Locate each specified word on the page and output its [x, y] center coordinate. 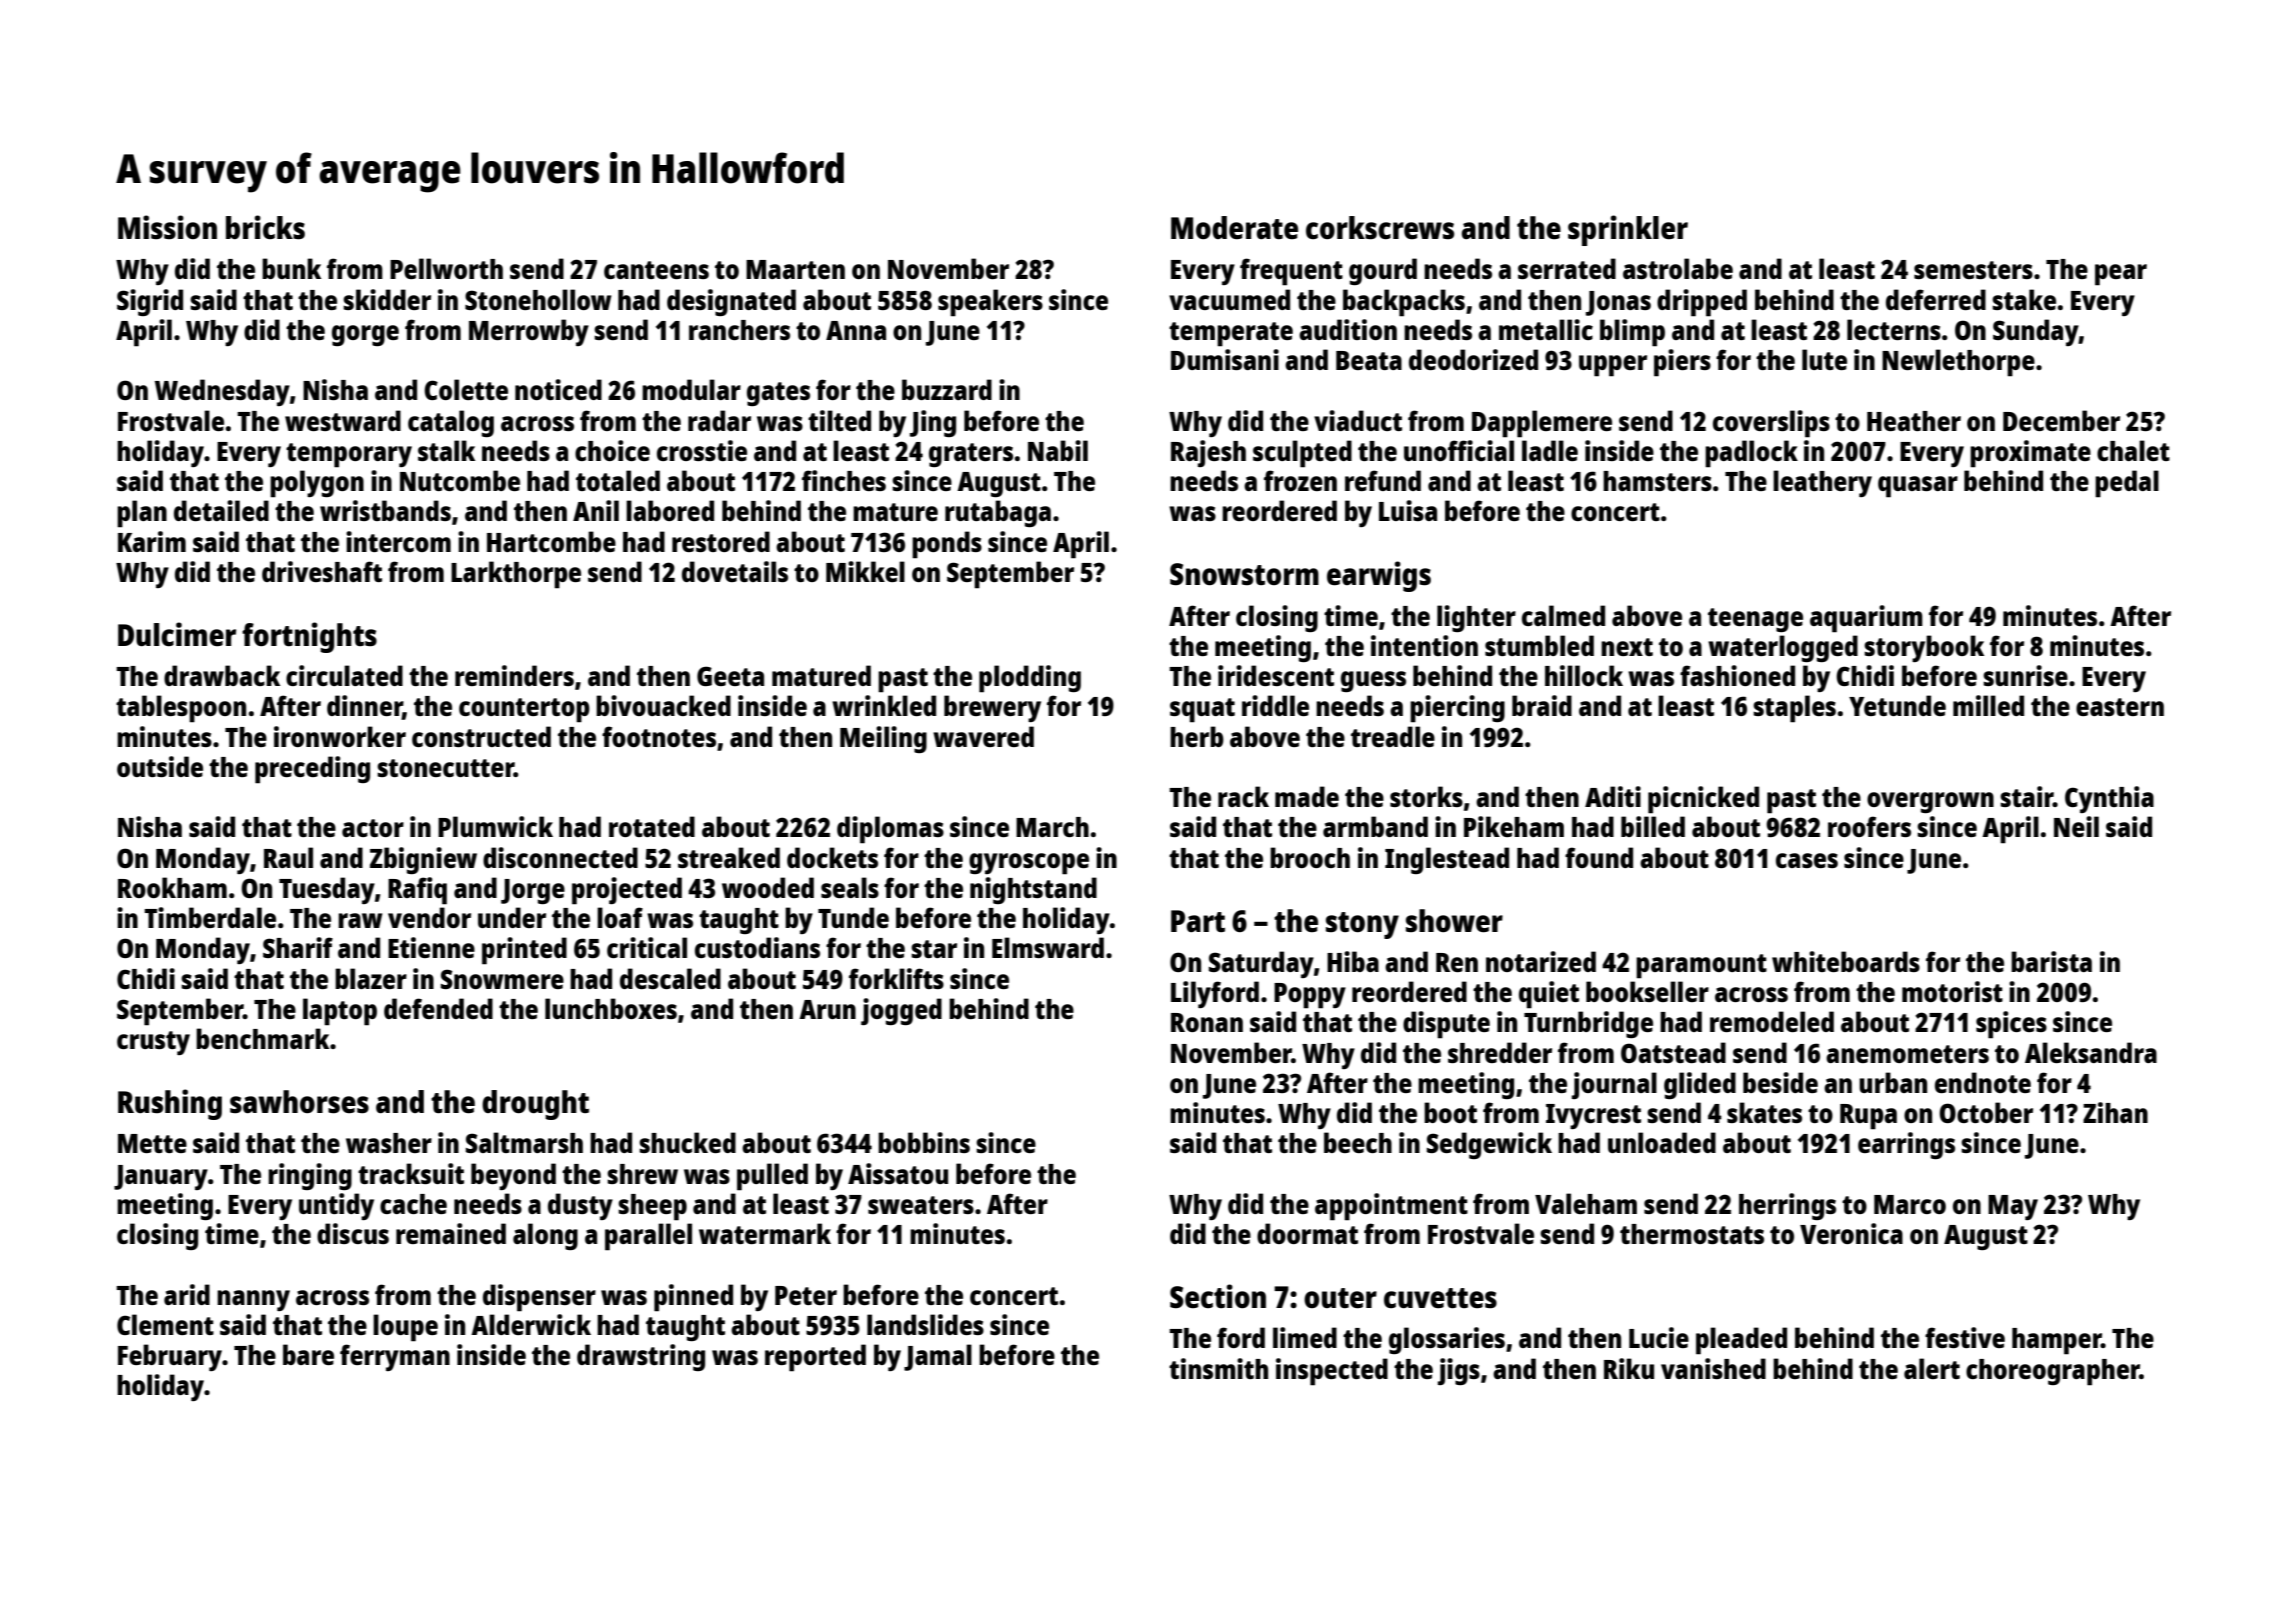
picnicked [1703, 800]
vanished [1713, 1368]
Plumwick [495, 826]
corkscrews [1380, 228]
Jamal [938, 1357]
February [170, 1357]
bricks [265, 227]
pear [2121, 275]
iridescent [1276, 675]
